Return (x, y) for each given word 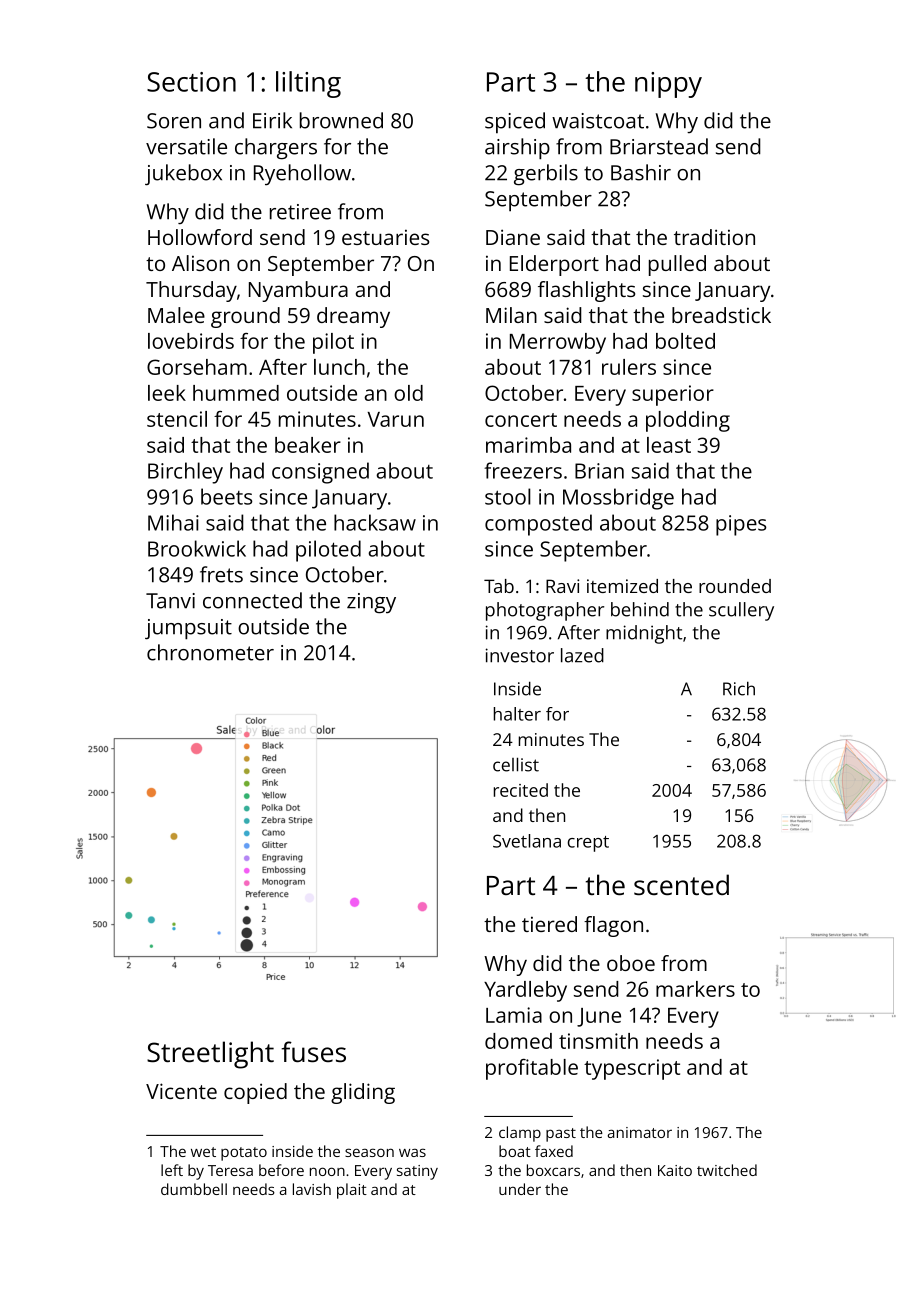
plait (352, 1191)
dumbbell (194, 1189)
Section (191, 82)
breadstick (721, 315)
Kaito (675, 1170)
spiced (515, 122)
